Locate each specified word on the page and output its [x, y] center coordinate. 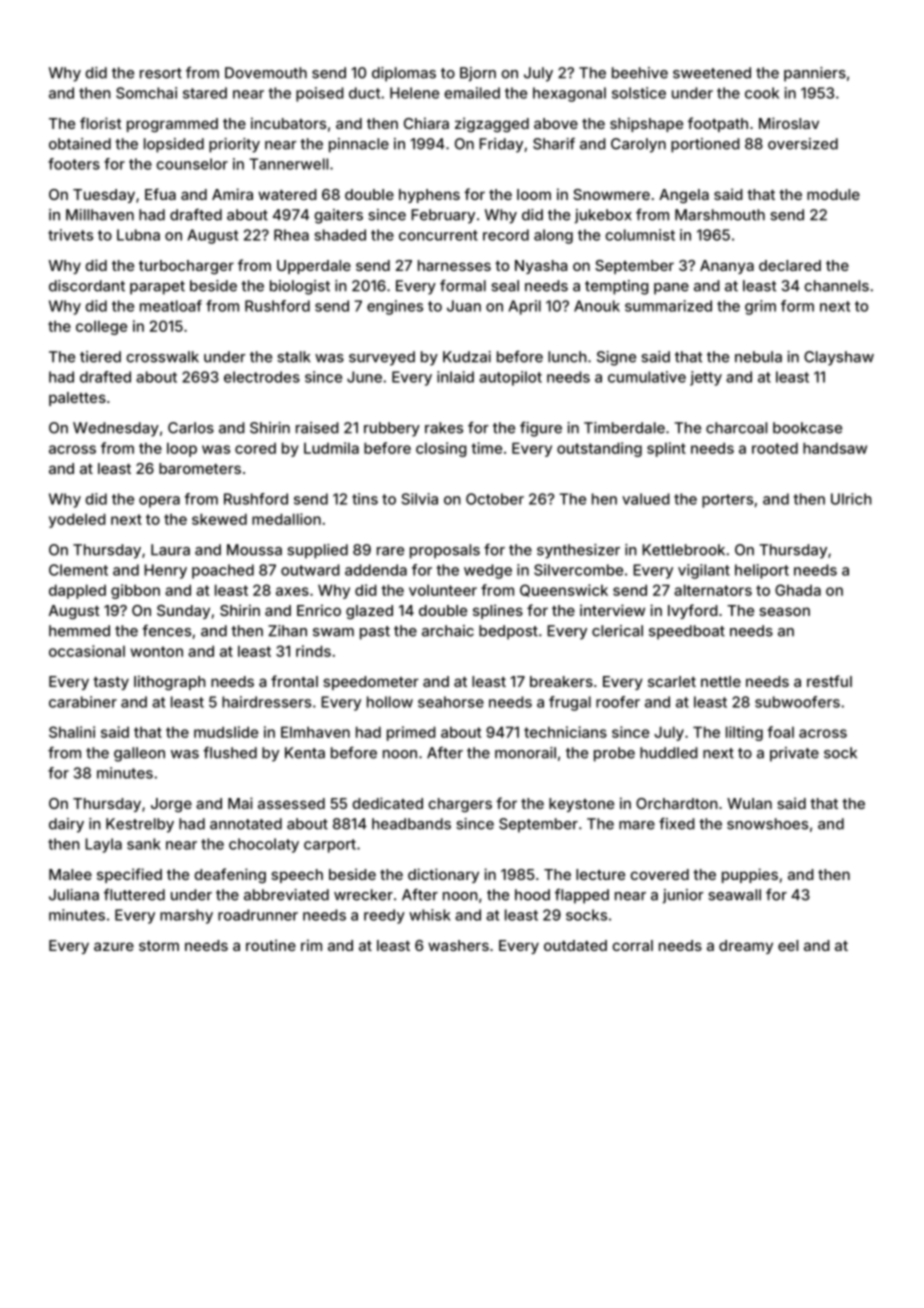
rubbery [392, 429]
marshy [186, 916]
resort [161, 73]
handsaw [835, 448]
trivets [70, 235]
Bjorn [478, 74]
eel [788, 945]
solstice [639, 93]
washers [458, 945]
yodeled [77, 520]
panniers [815, 74]
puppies [750, 875]
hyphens [429, 196]
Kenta [305, 753]
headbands [411, 824]
